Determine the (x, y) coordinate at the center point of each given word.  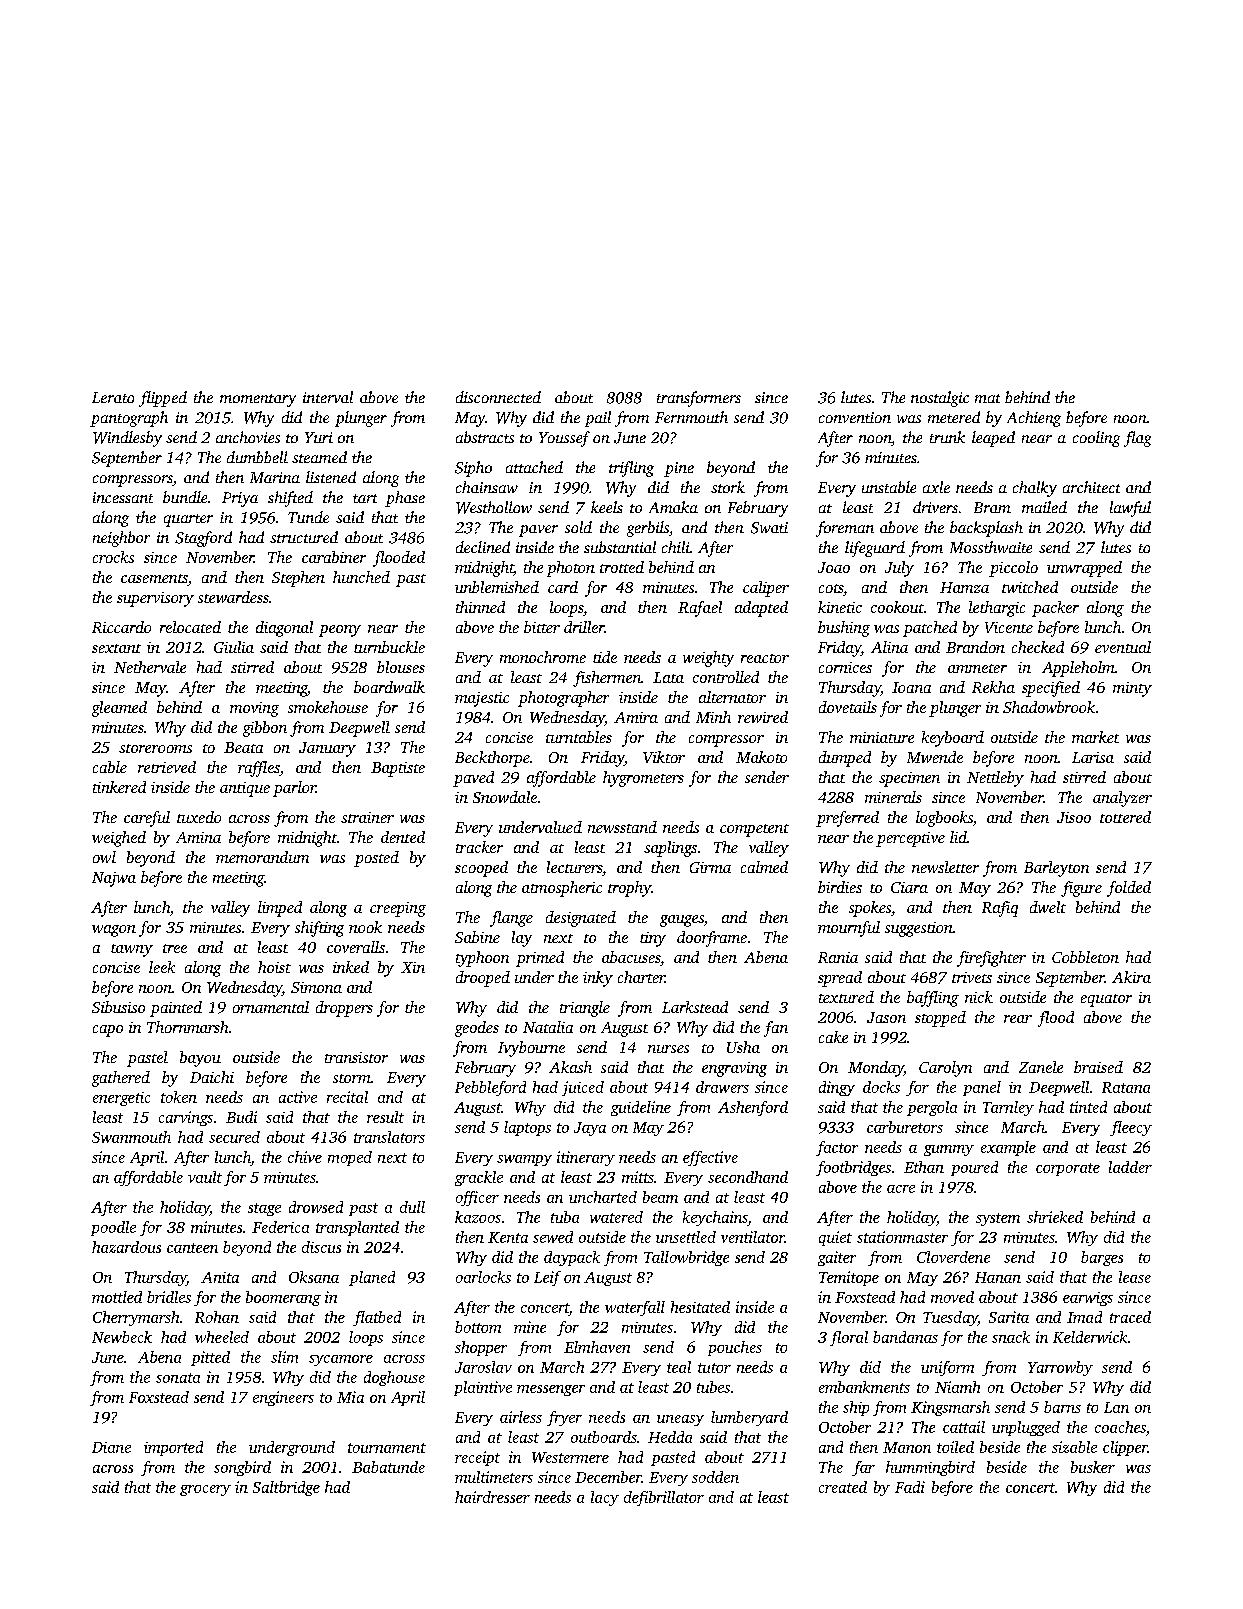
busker (1093, 1467)
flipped (163, 399)
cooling (1096, 439)
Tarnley (1008, 1108)
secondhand (748, 1177)
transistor (356, 1057)
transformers (699, 399)
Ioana (911, 687)
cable (110, 767)
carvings (186, 1118)
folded (1129, 889)
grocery (205, 1490)
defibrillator (664, 1498)
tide (605, 657)
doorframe (712, 939)
